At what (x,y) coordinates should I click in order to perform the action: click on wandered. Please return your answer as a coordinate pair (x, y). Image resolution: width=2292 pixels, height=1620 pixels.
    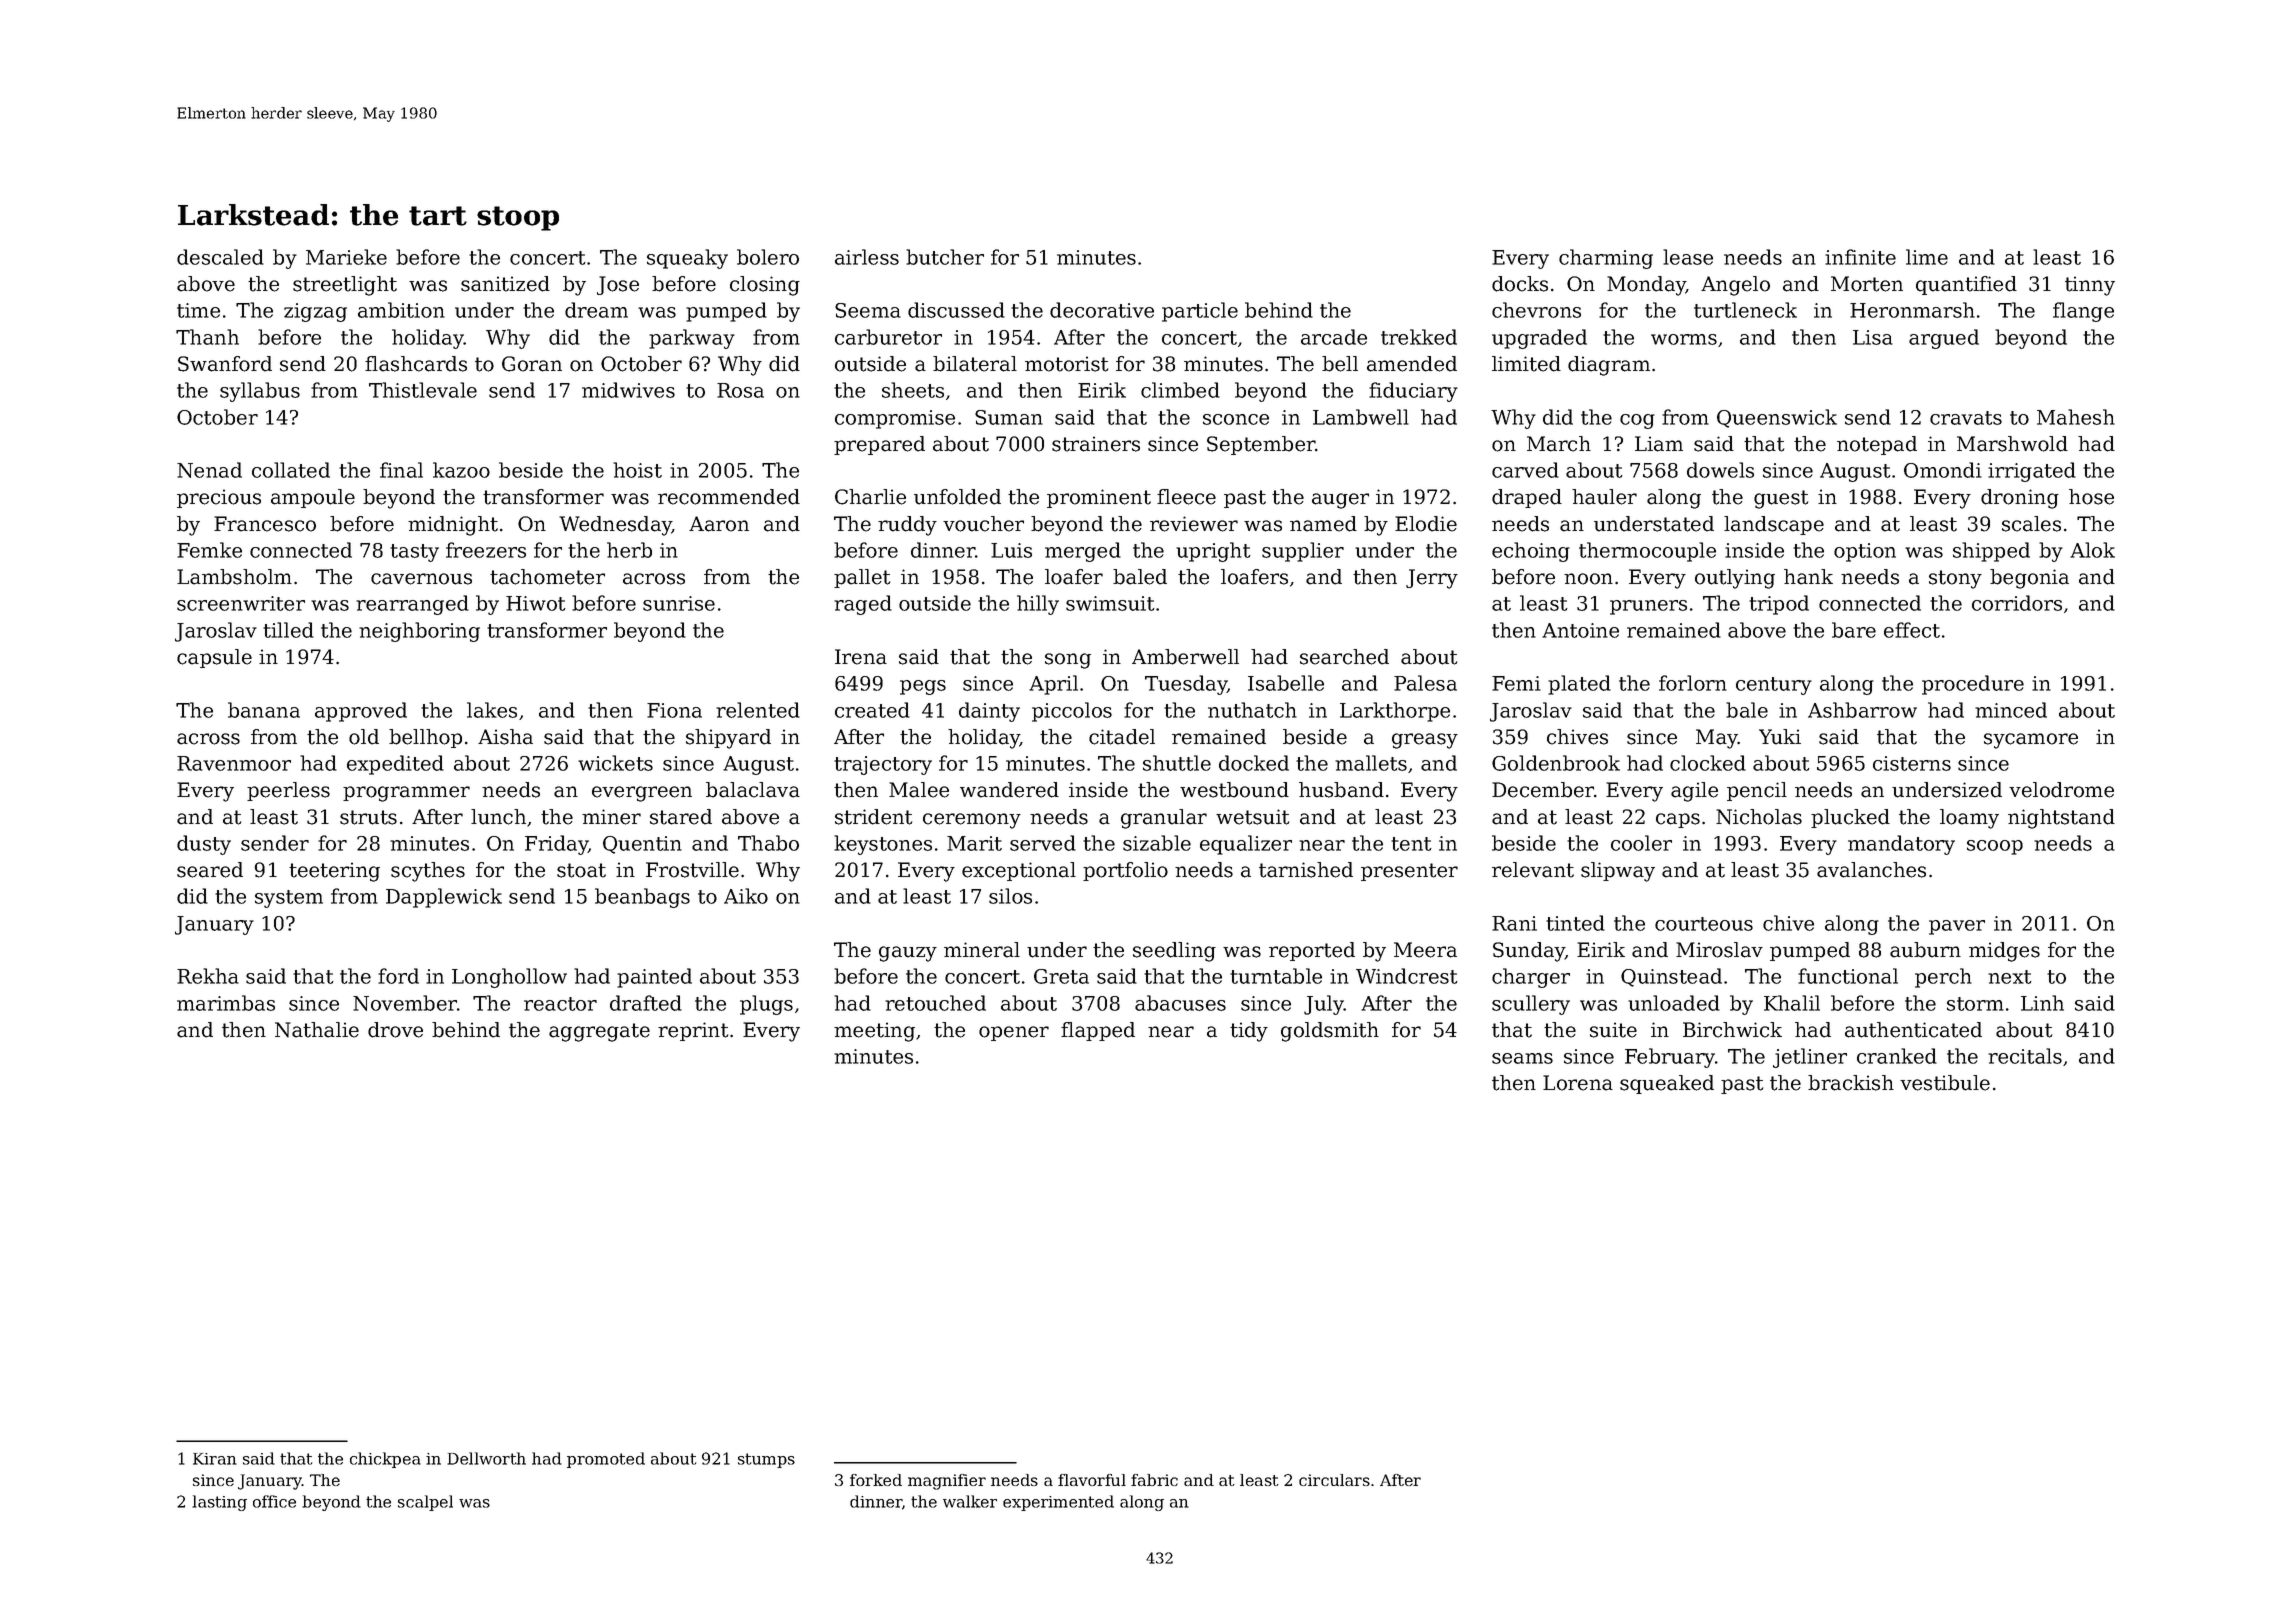
    Looking at the image, I should click on (1009, 790).
